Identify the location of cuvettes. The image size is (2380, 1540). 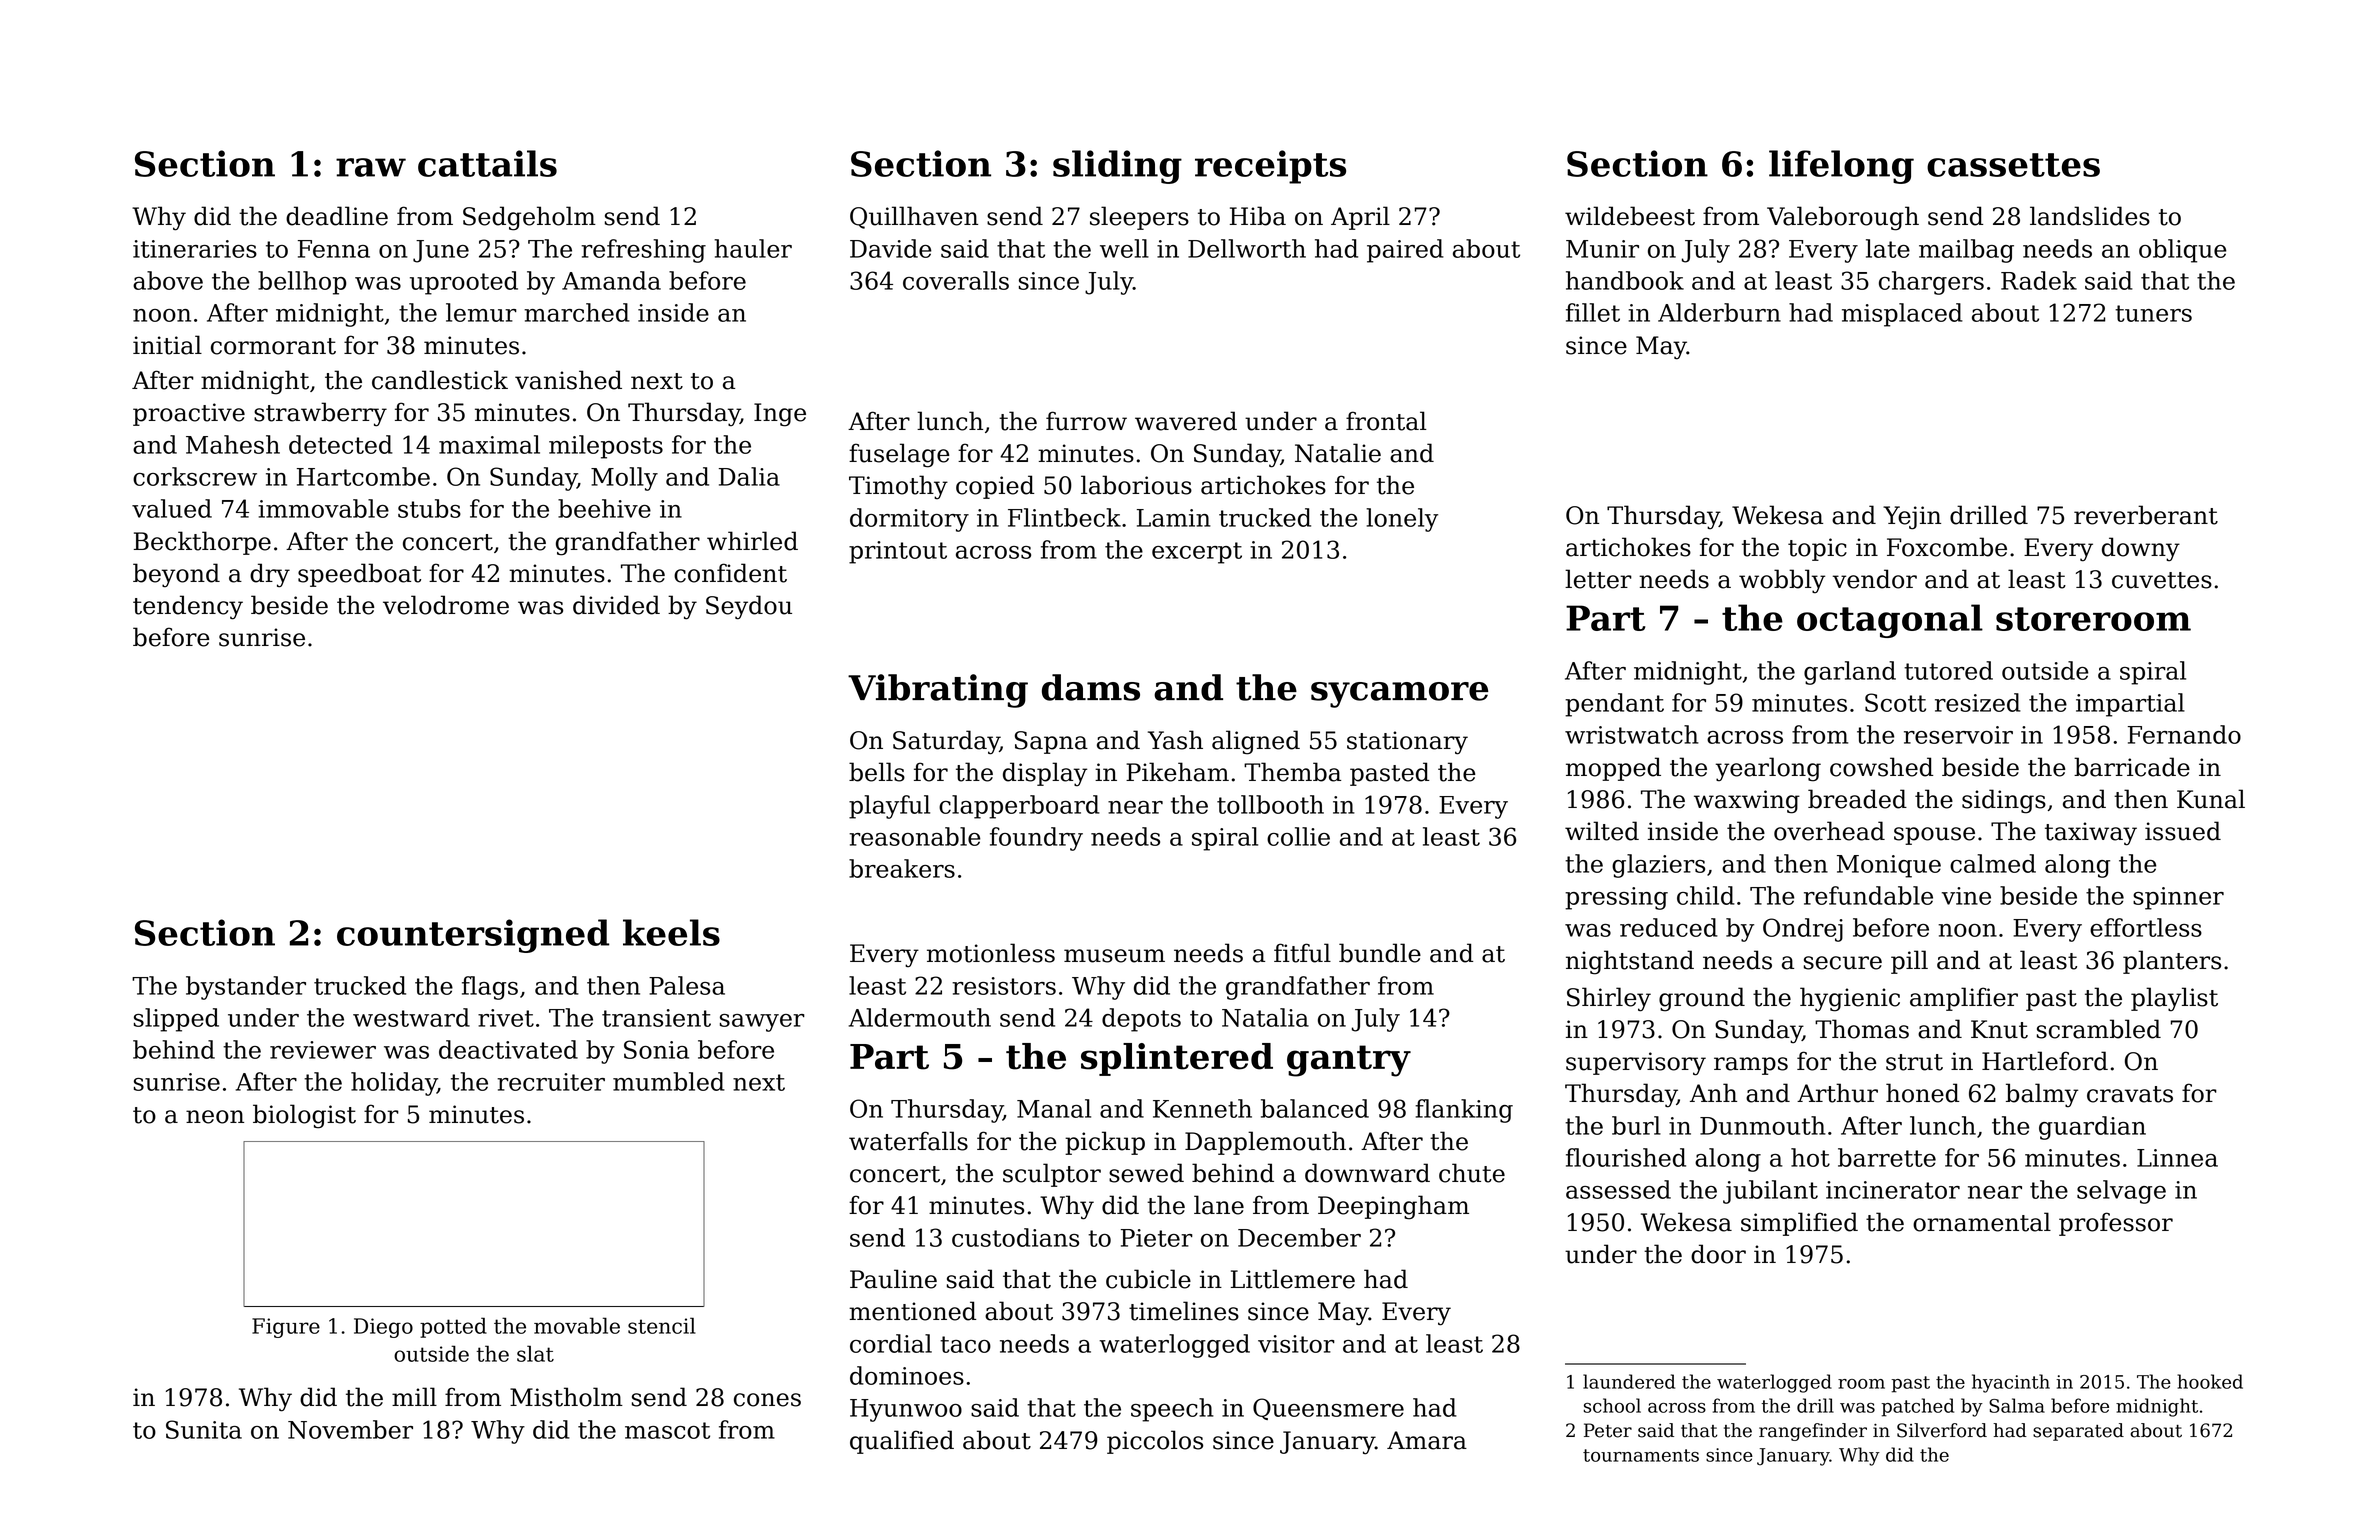
(2162, 580).
